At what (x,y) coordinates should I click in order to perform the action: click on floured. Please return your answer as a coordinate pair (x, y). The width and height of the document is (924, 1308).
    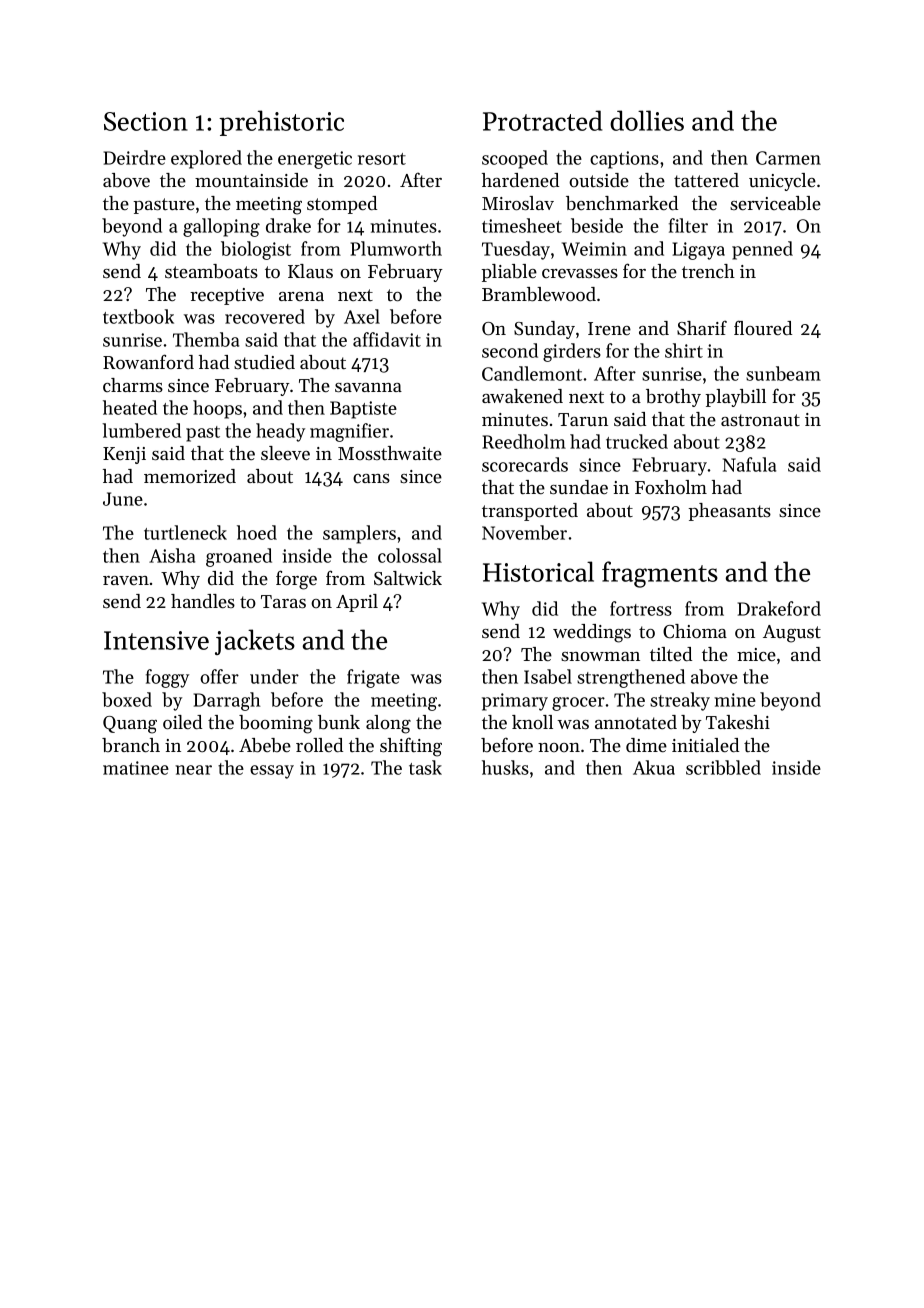
    Looking at the image, I should click on (763, 327).
